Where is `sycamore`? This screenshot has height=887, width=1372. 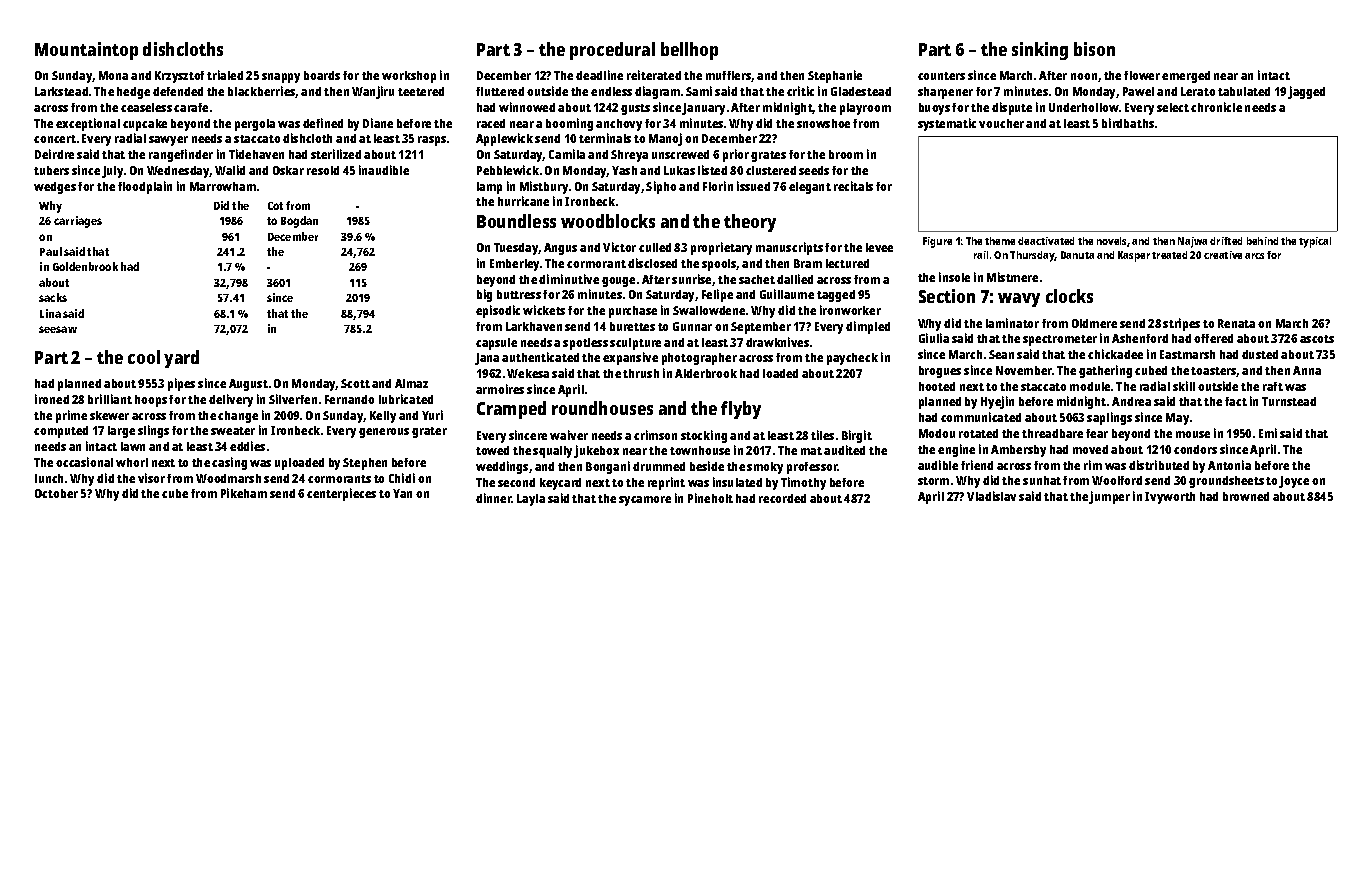 sycamore is located at coordinates (645, 501).
